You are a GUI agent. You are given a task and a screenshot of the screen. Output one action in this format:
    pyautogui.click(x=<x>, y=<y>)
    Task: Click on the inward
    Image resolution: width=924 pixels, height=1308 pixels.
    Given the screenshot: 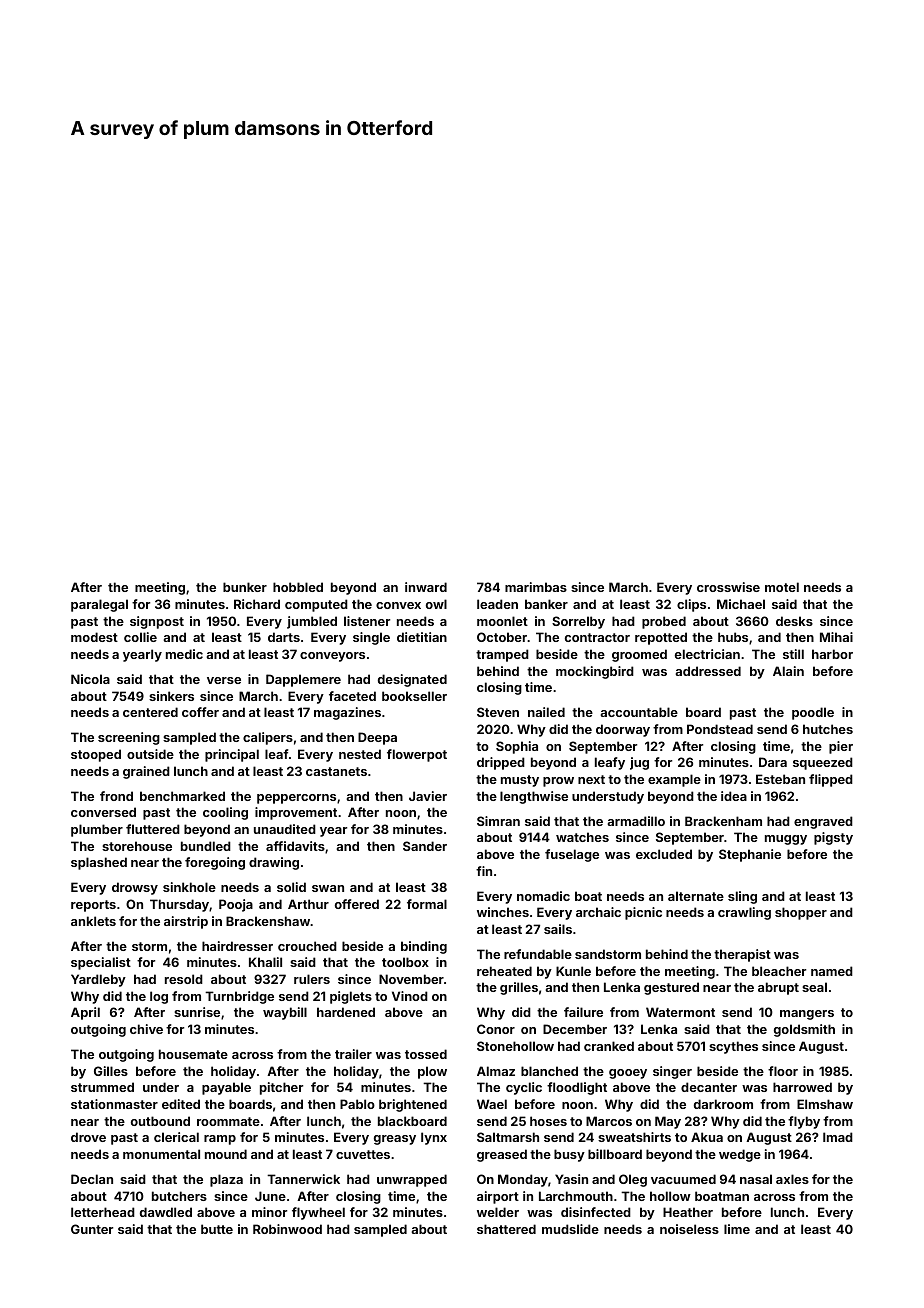 What is the action you would take?
    pyautogui.click(x=426, y=587)
